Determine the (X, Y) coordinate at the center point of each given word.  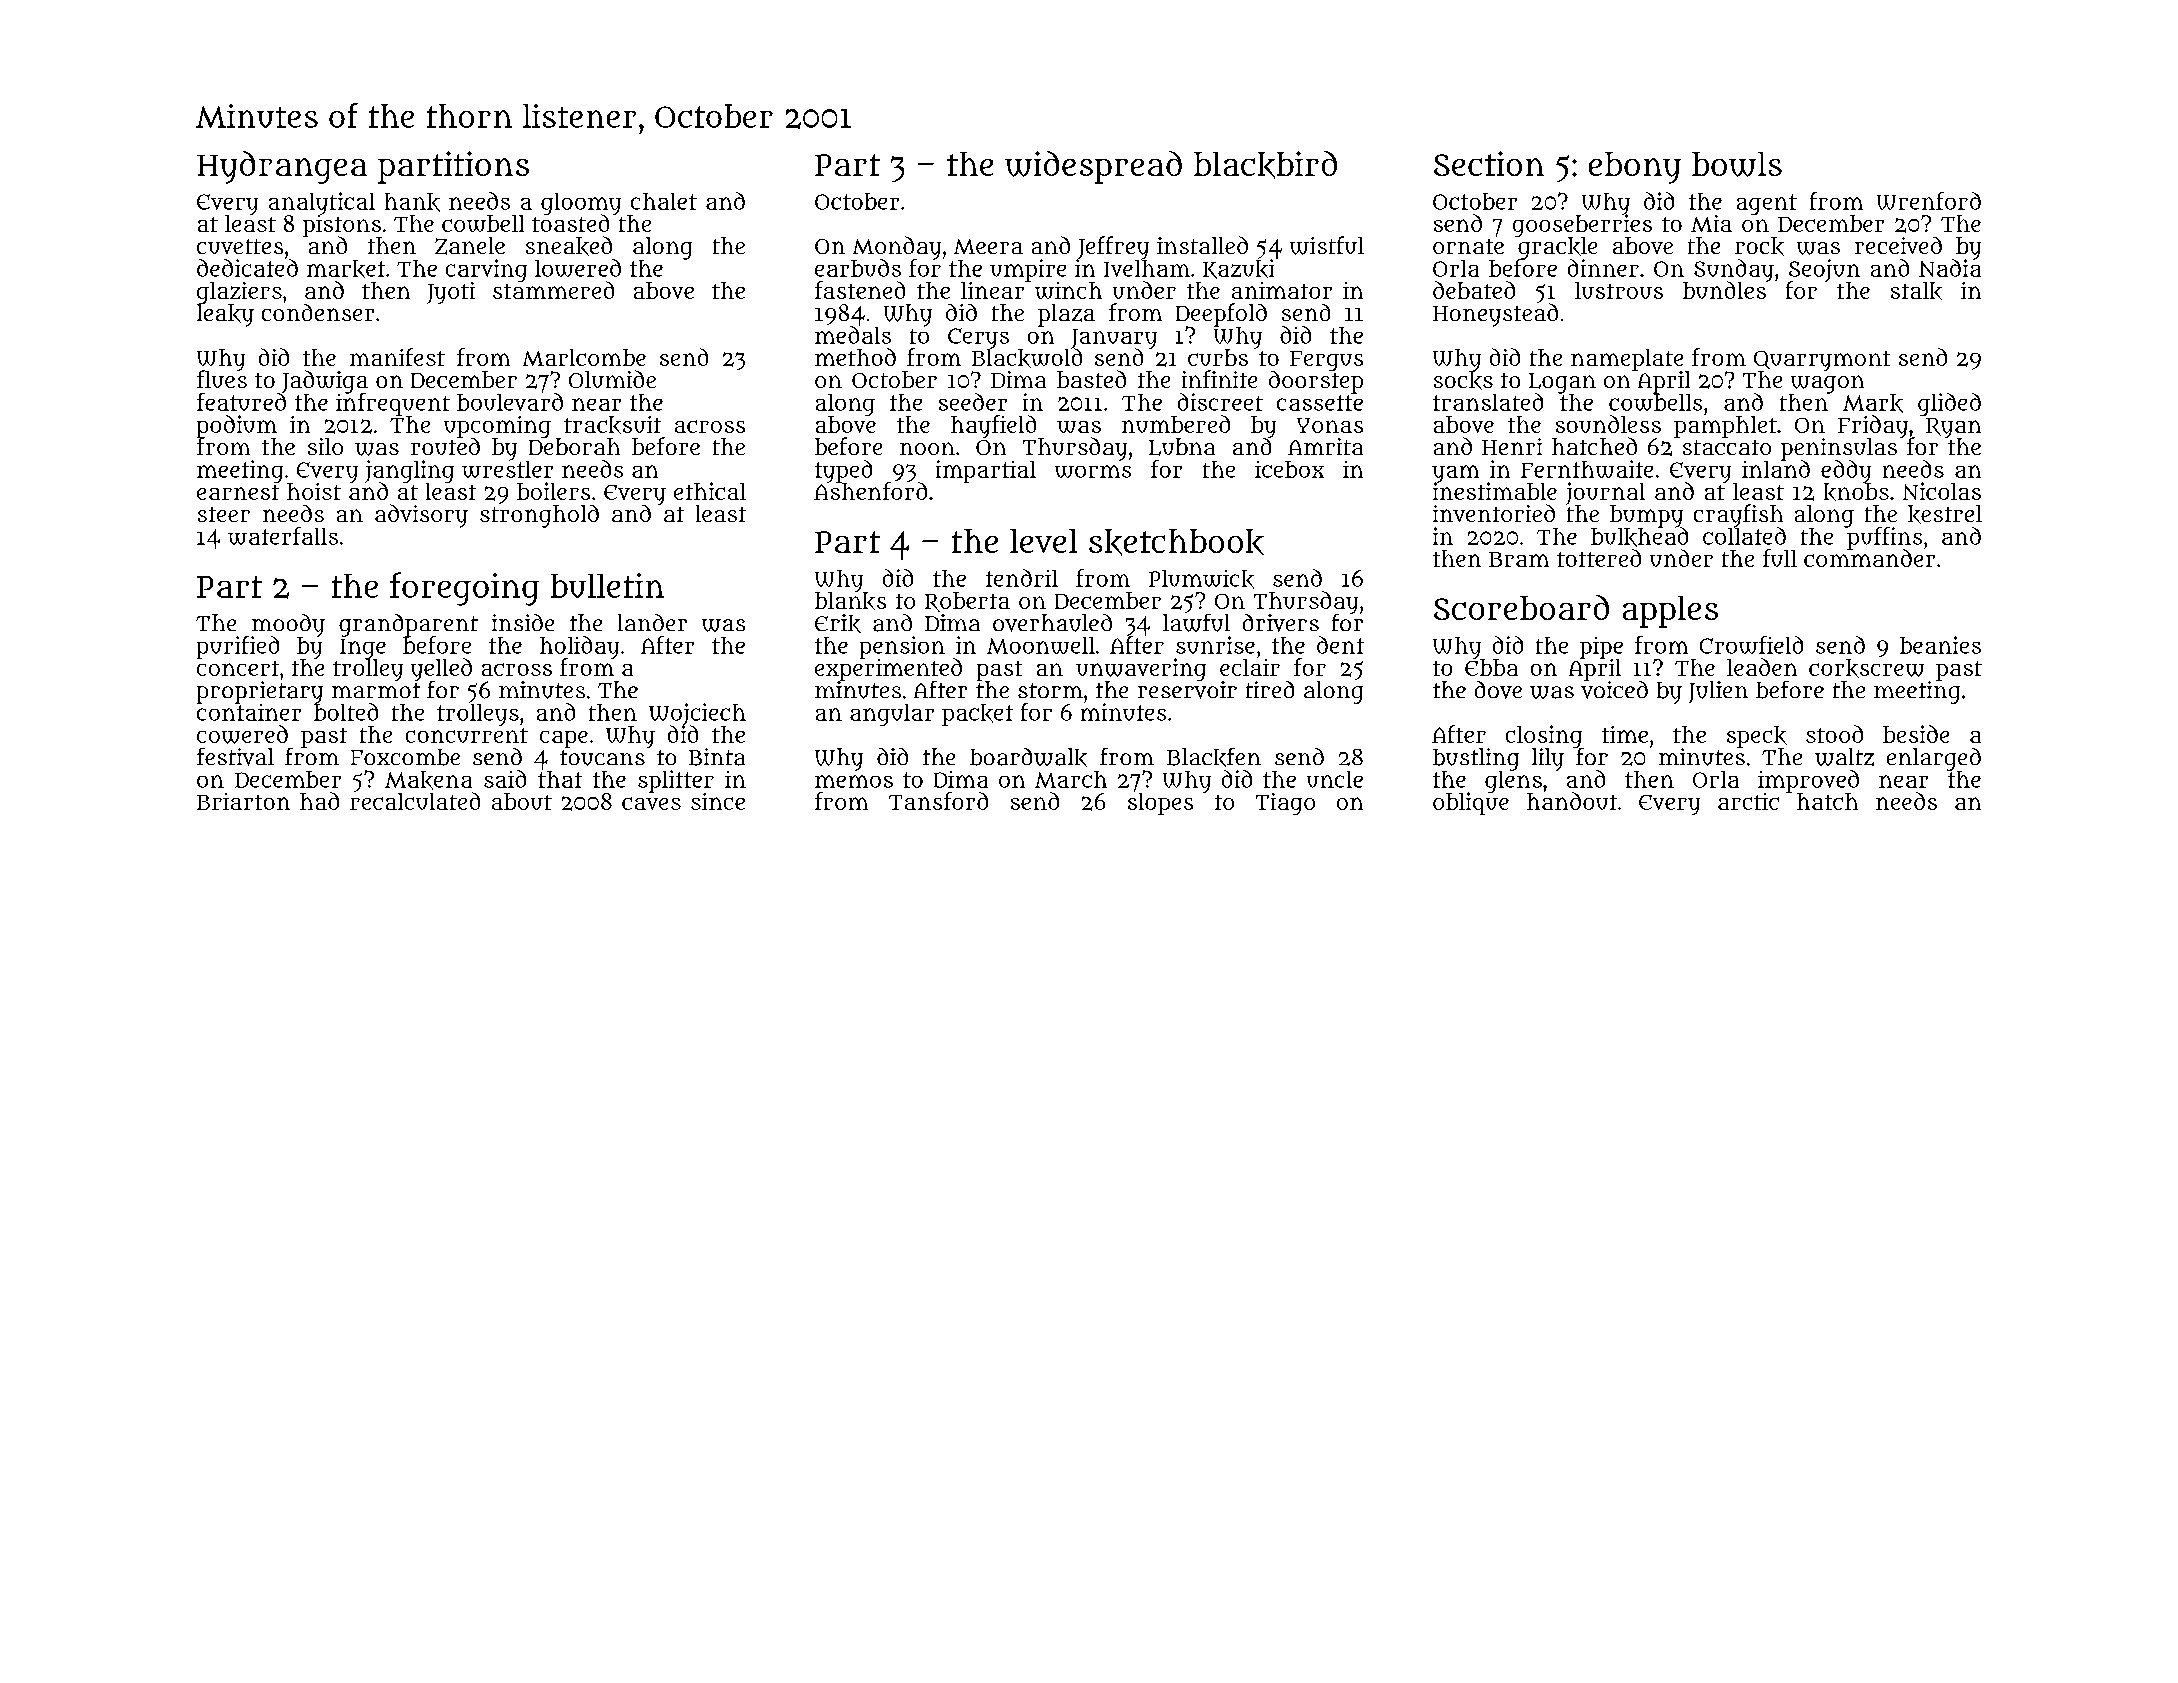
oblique (1471, 804)
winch (1068, 290)
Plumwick (1201, 579)
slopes (1160, 804)
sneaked (569, 246)
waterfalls (283, 536)
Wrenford (1929, 201)
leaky (225, 315)
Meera (988, 246)
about (522, 801)
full (1780, 558)
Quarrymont (1822, 361)
